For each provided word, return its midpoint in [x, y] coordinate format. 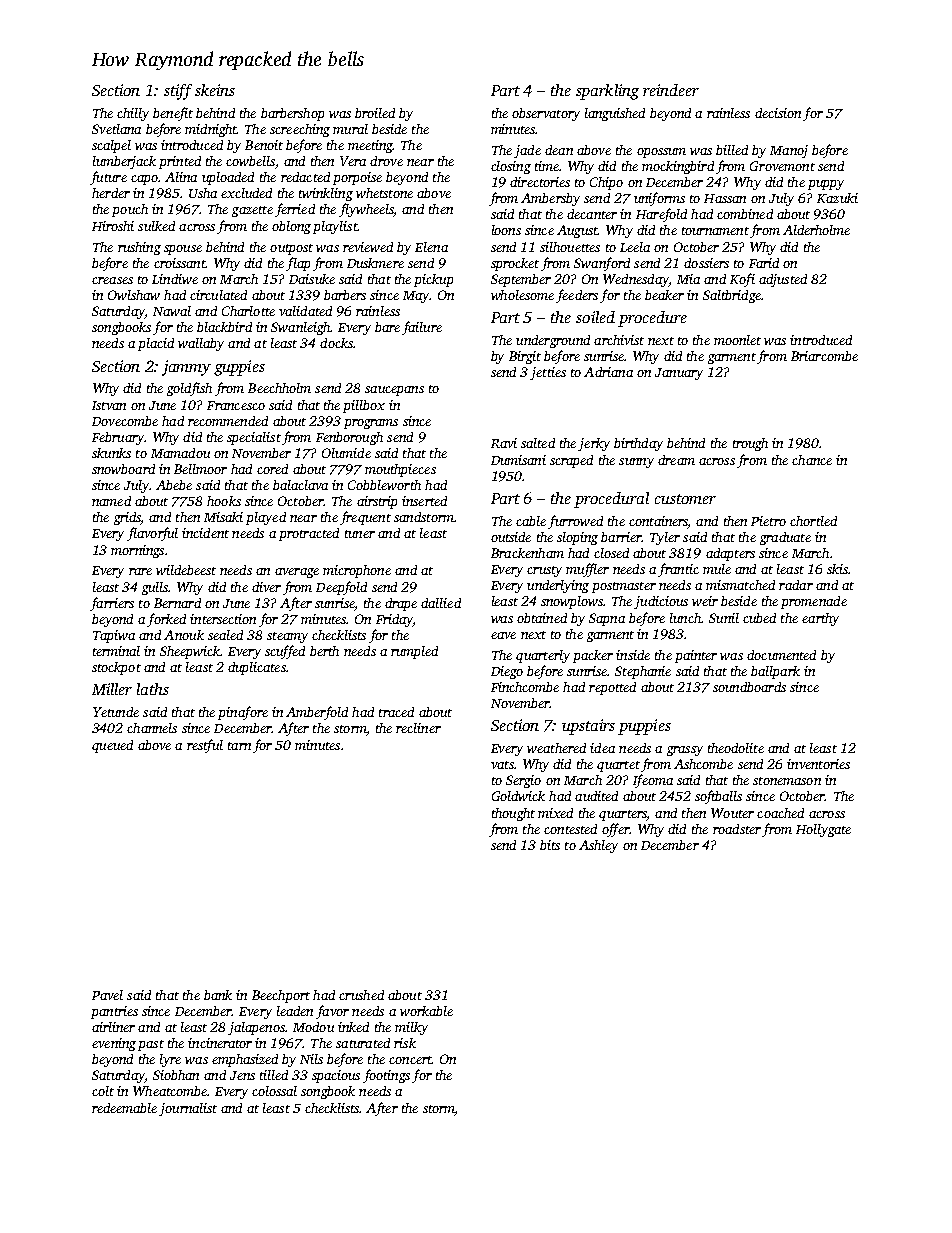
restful [205, 746]
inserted [424, 501]
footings [386, 1076]
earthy [820, 619]
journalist [188, 1109]
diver [266, 587]
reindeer [671, 90]
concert [410, 1060]
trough [750, 444]
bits [550, 845]
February [118, 438]
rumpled [414, 652]
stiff [178, 92]
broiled [375, 113]
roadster [737, 829]
